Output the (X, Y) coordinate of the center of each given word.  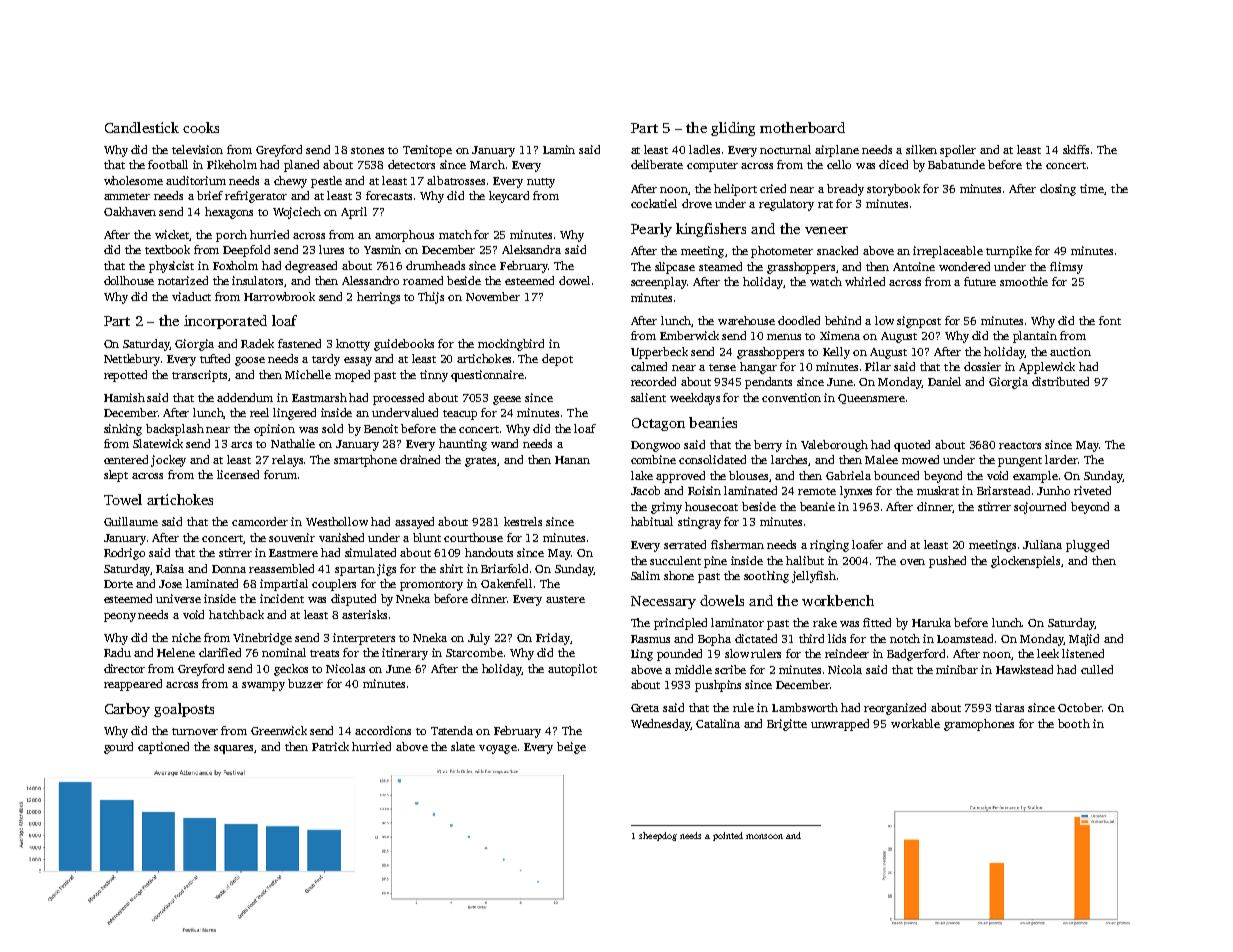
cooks (201, 127)
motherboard (802, 127)
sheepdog (658, 836)
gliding (733, 129)
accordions (383, 730)
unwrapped (840, 725)
